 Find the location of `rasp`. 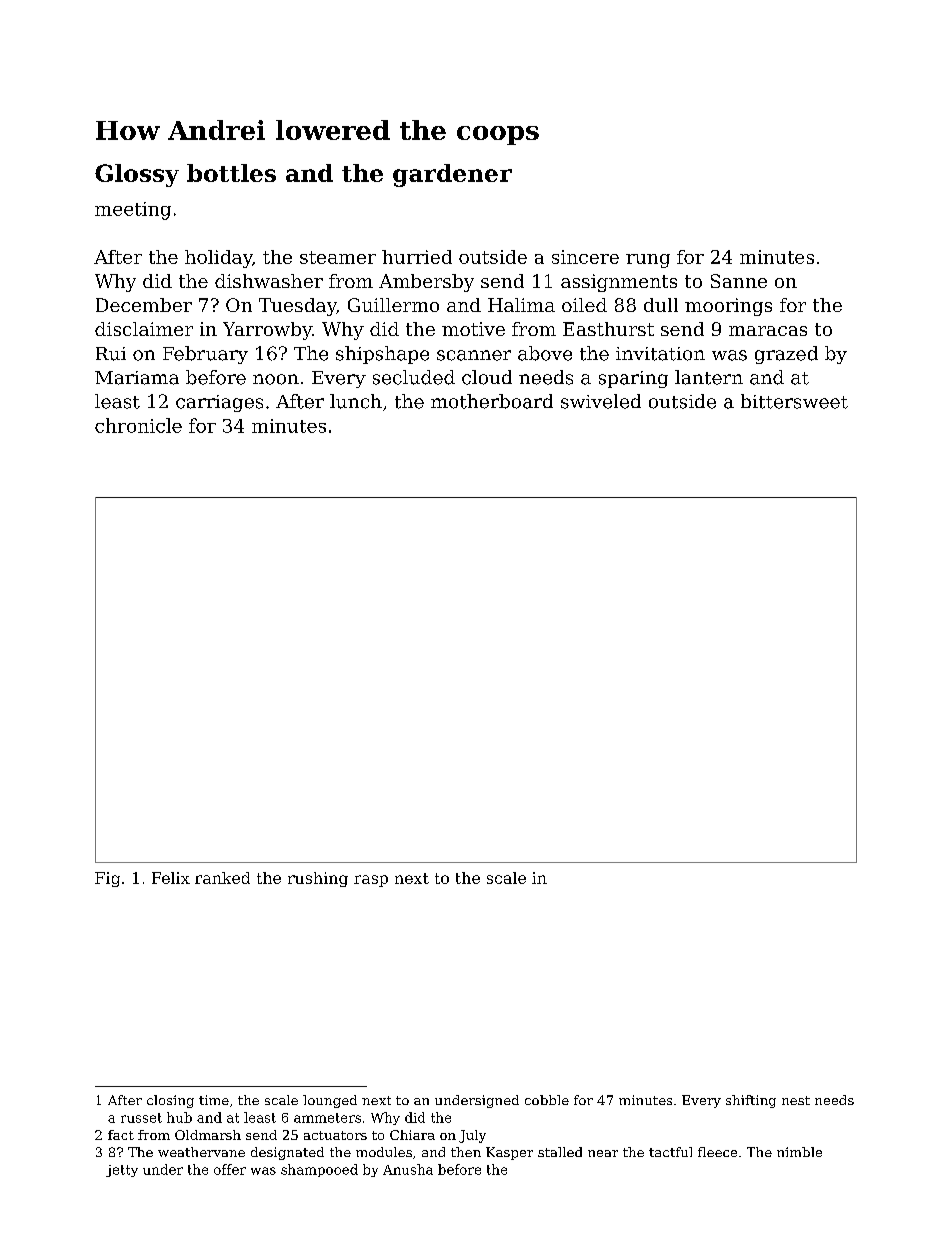

rasp is located at coordinates (371, 881).
